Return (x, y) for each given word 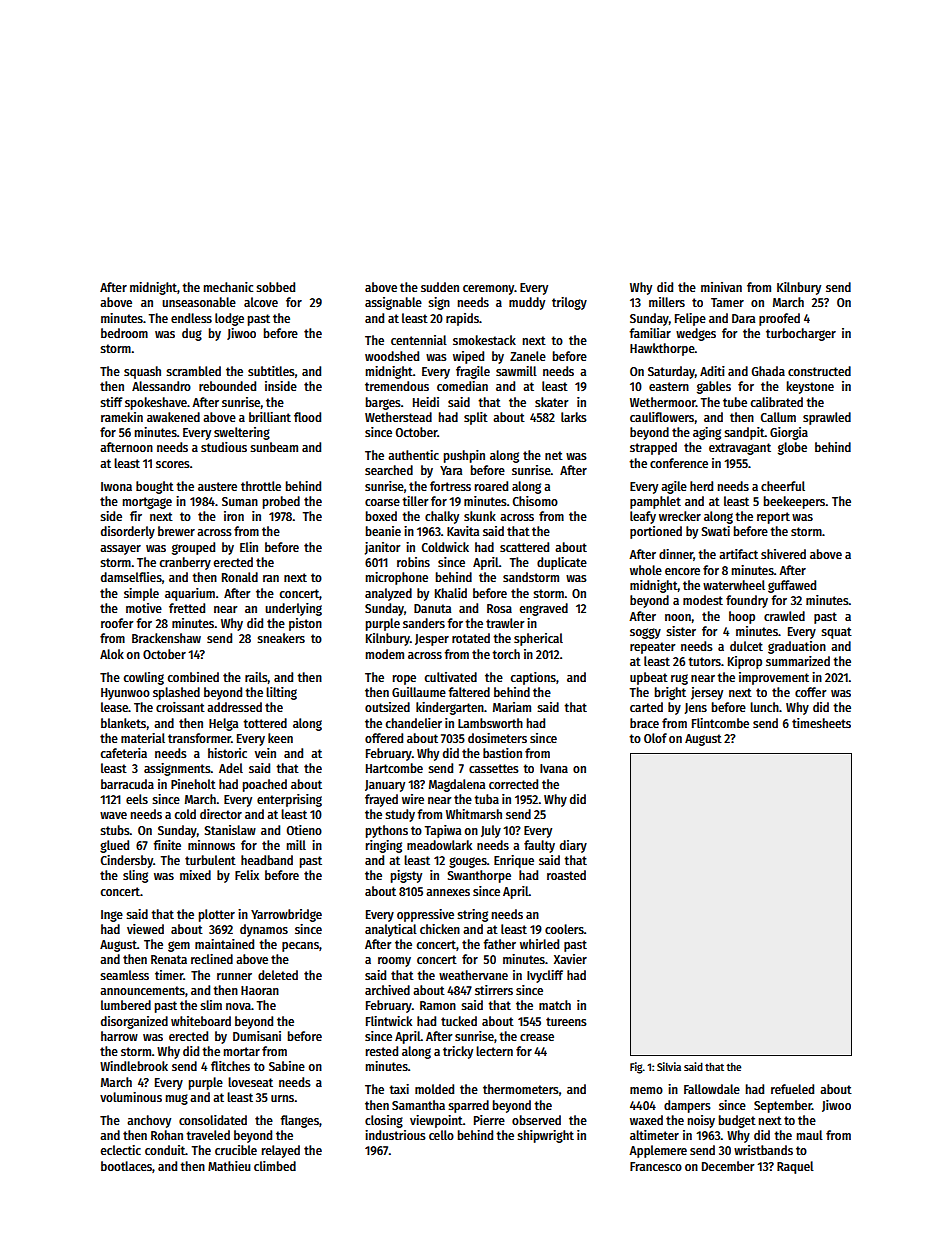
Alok (112, 654)
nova (238, 1006)
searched (389, 470)
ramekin (122, 417)
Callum (778, 417)
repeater (653, 648)
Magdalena (457, 785)
